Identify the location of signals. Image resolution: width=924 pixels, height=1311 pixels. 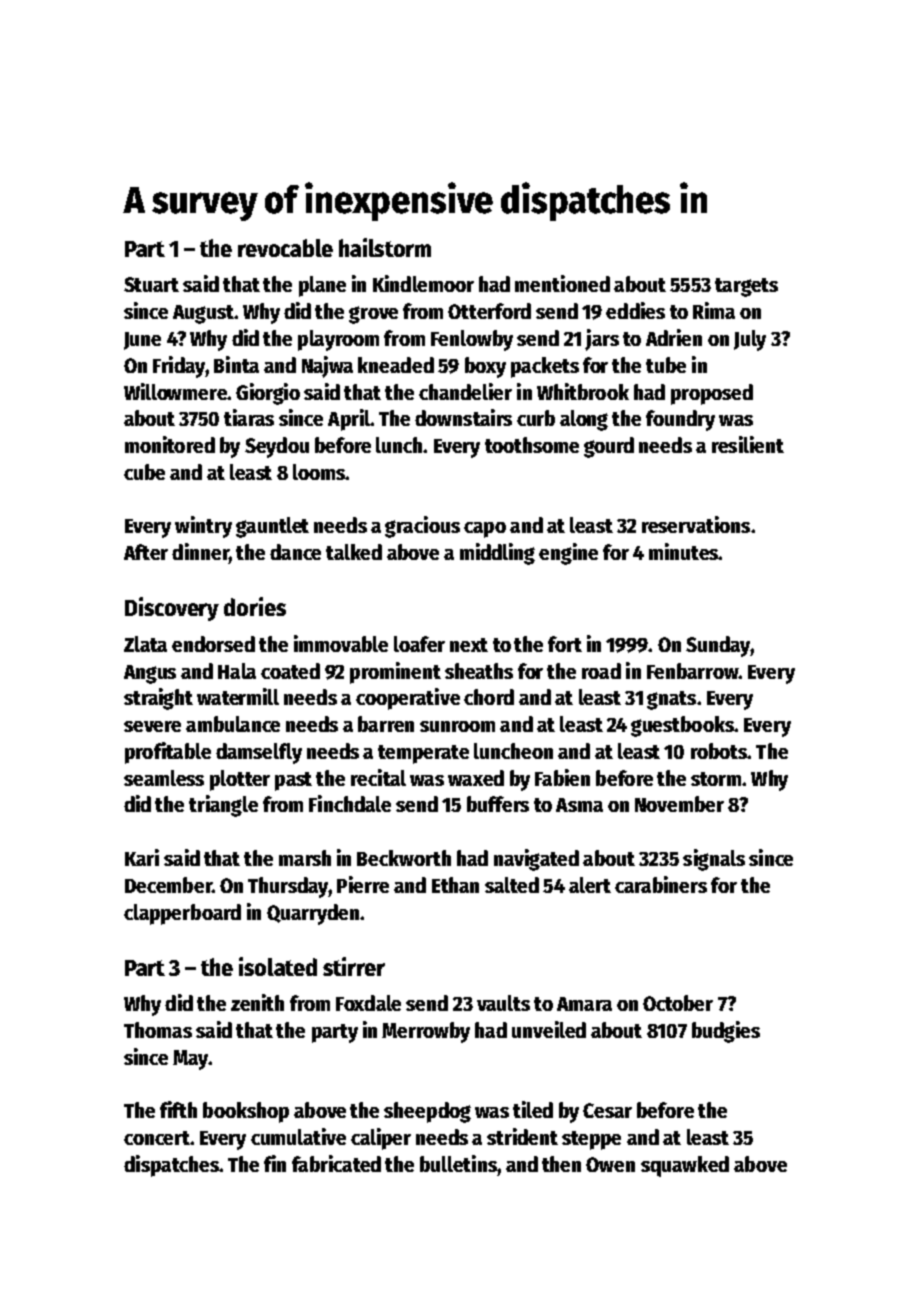
(714, 860).
